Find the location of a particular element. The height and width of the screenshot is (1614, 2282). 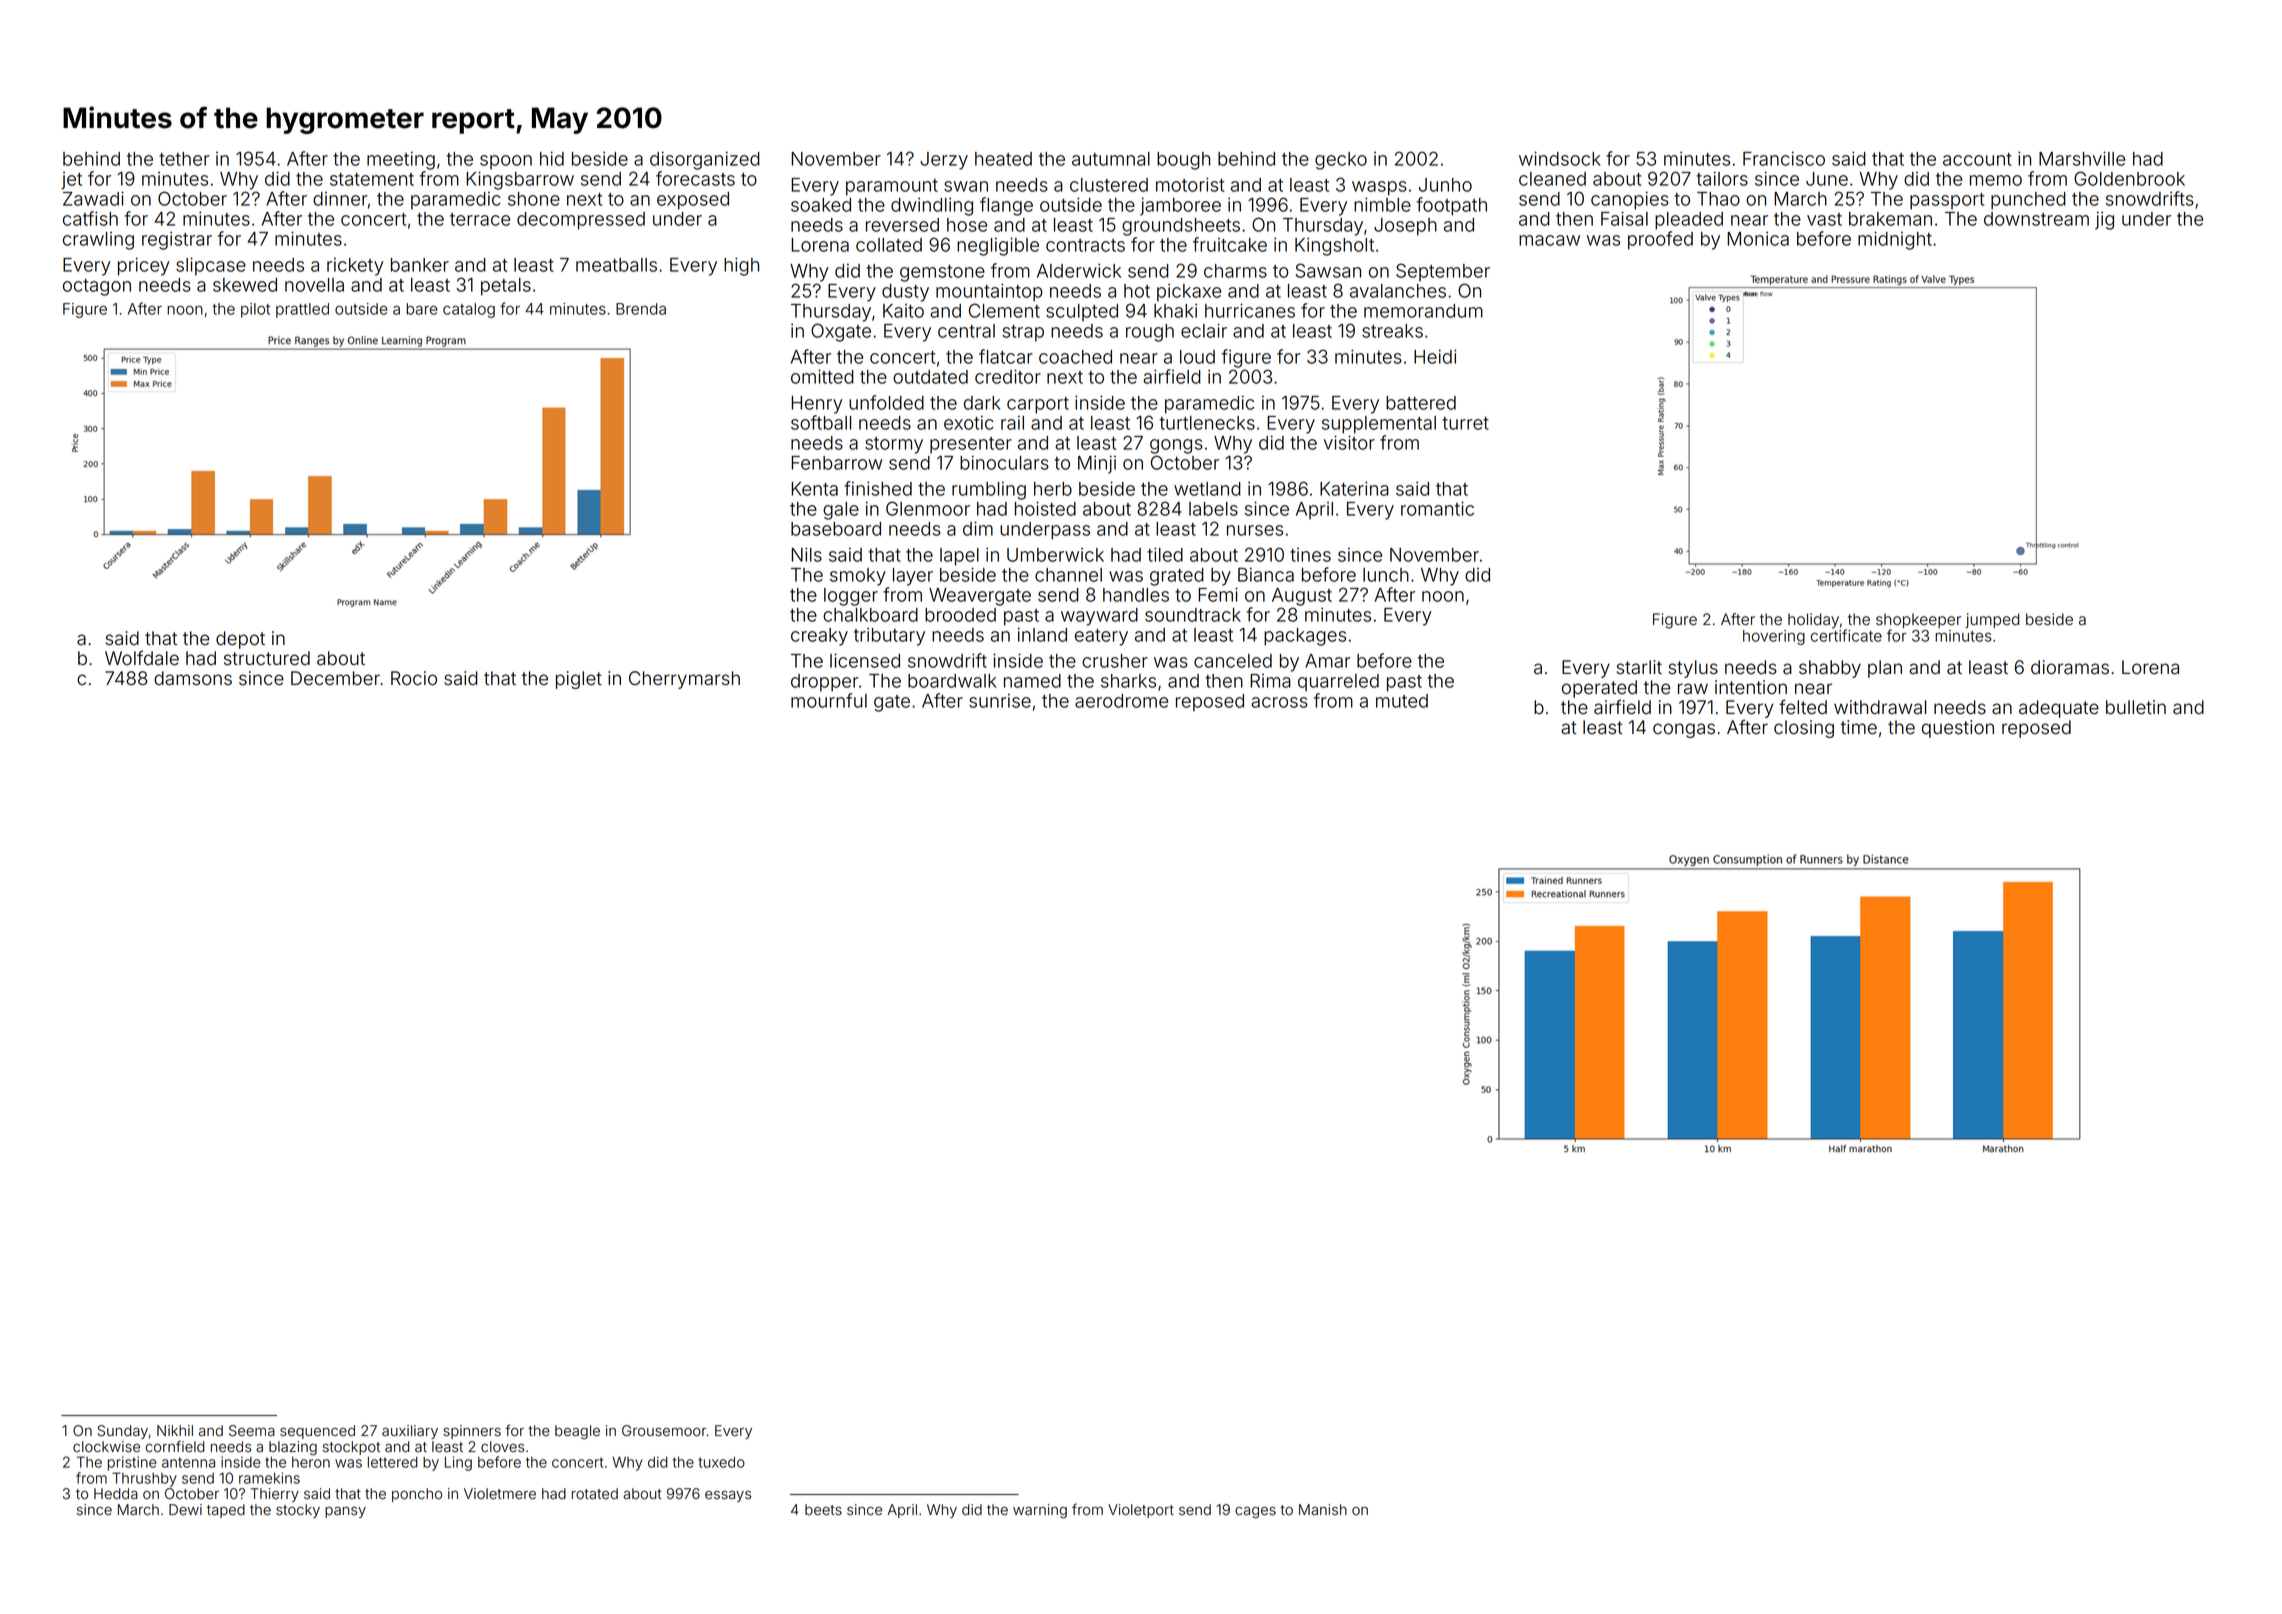

Francisco is located at coordinates (1784, 158).
